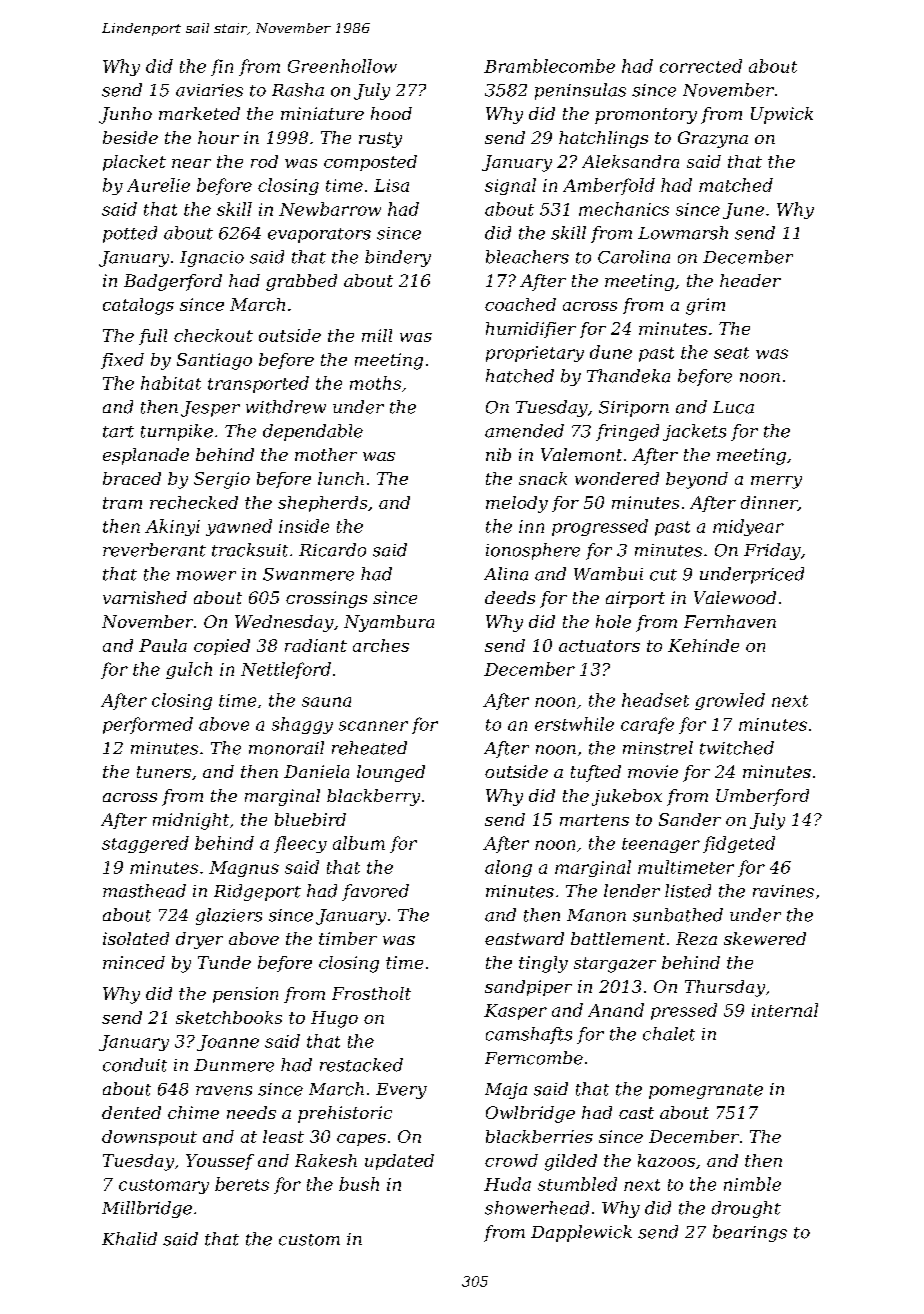 This screenshot has width=924, height=1314. What do you see at coordinates (534, 1058) in the screenshot?
I see `Ferncombe` at bounding box center [534, 1058].
